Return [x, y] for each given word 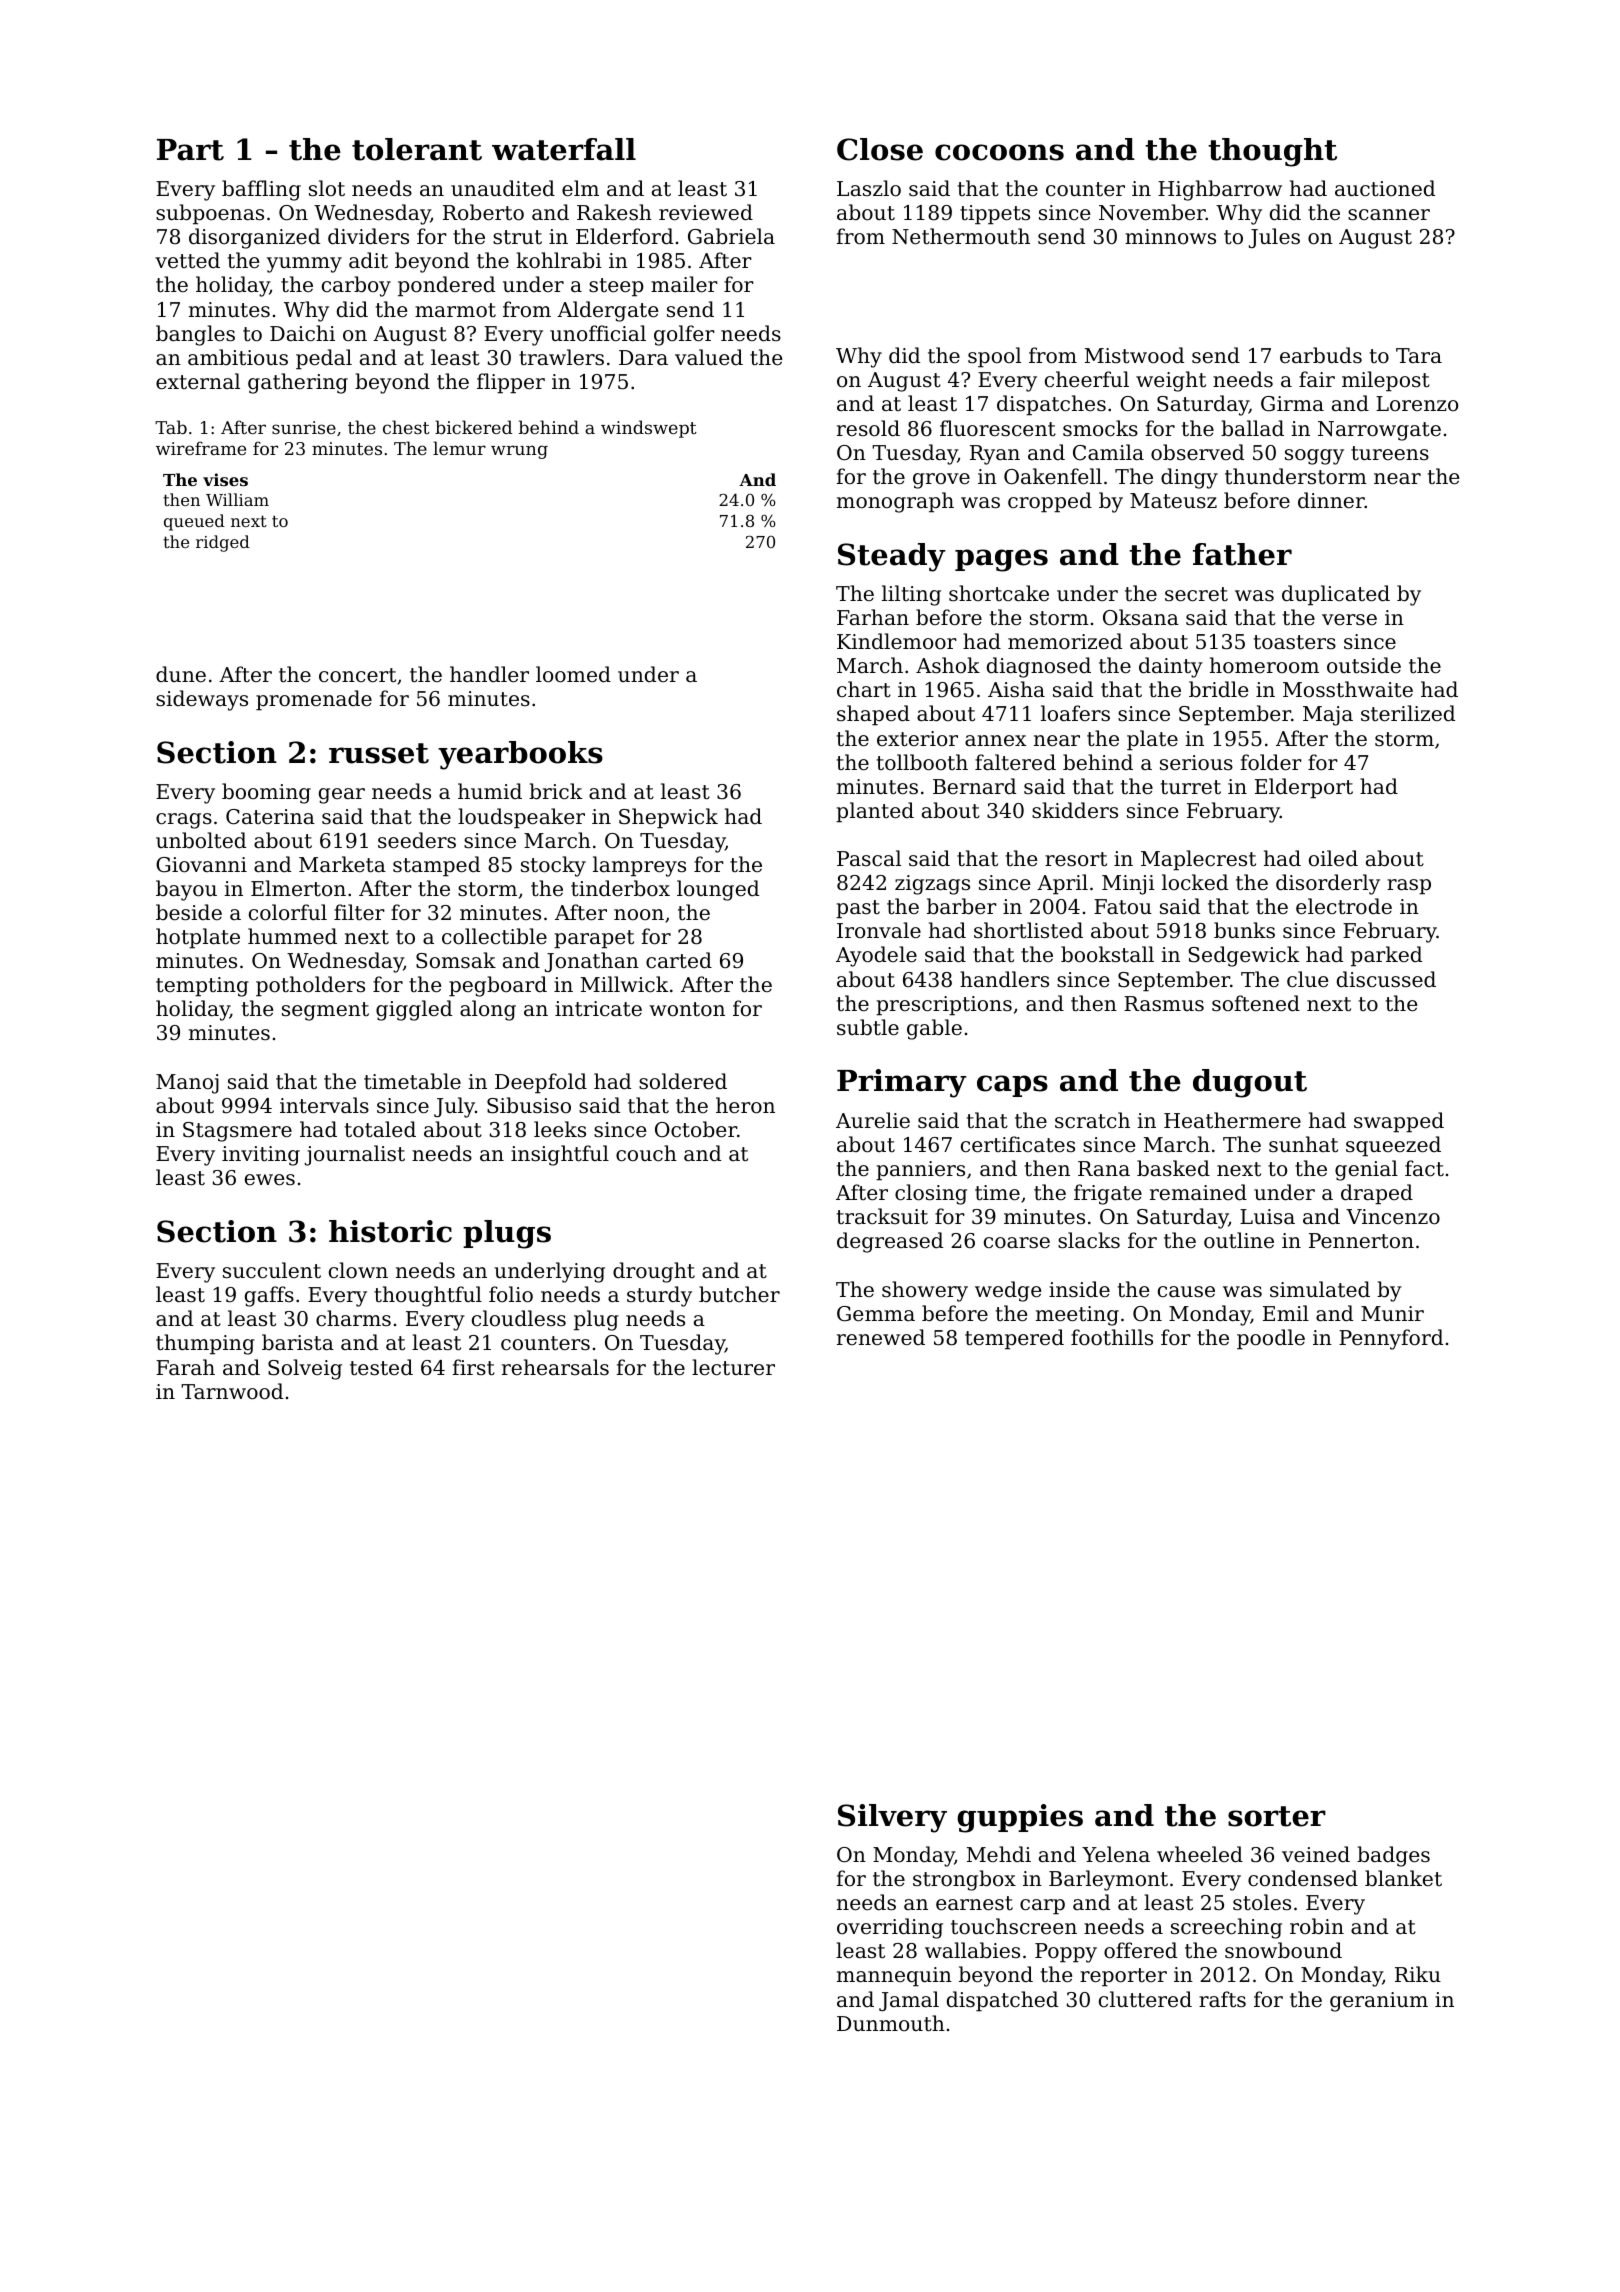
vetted [187, 260]
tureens [1390, 453]
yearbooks [520, 755]
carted [679, 960]
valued [709, 357]
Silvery [892, 1818]
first [473, 1367]
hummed [292, 936]
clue [1307, 979]
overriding [890, 1928]
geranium [1379, 2002]
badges [1393, 1856]
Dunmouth [891, 2023]
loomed [573, 674]
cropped [1050, 502]
